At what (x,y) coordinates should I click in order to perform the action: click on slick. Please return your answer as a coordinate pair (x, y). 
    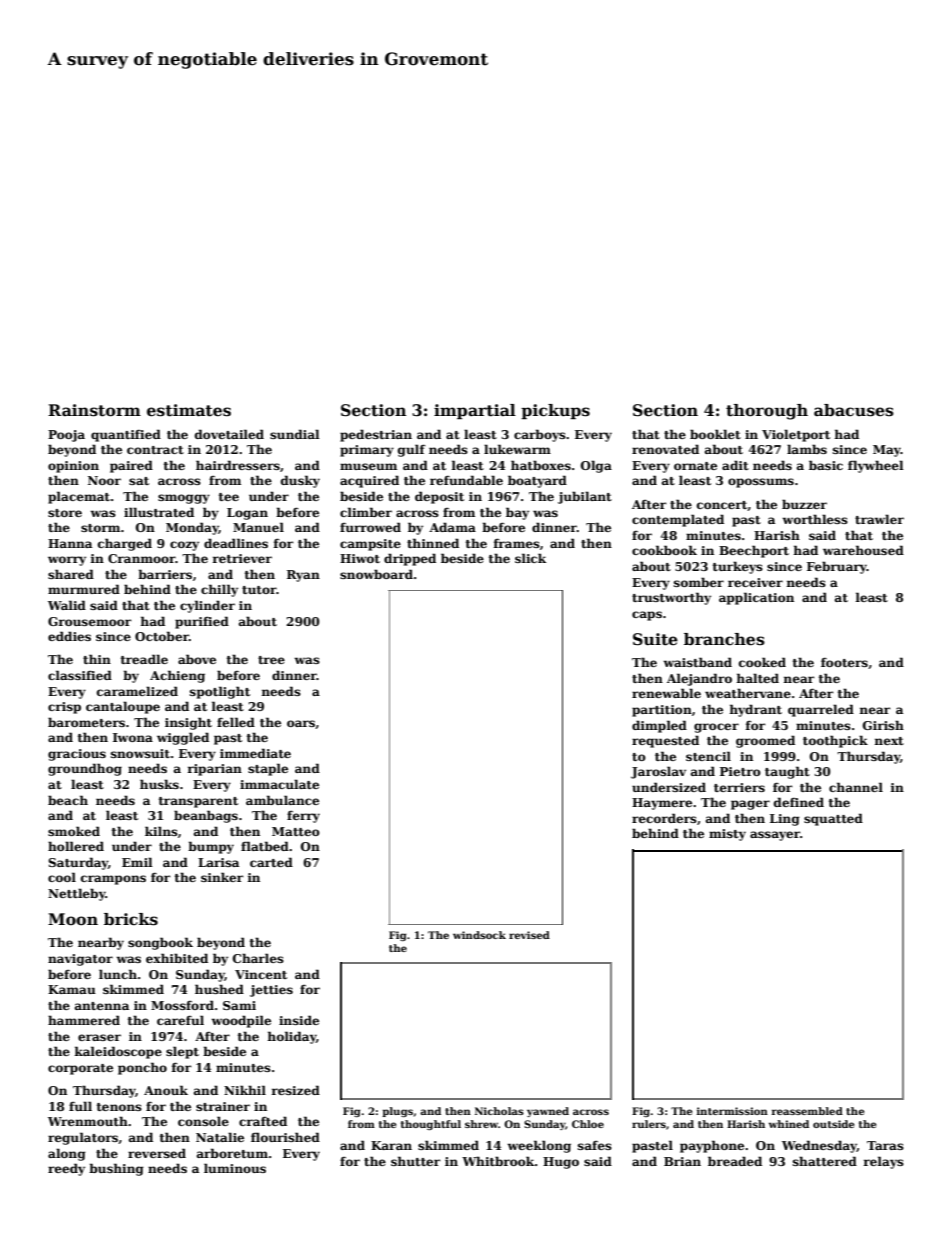
    Looking at the image, I should click on (530, 558).
